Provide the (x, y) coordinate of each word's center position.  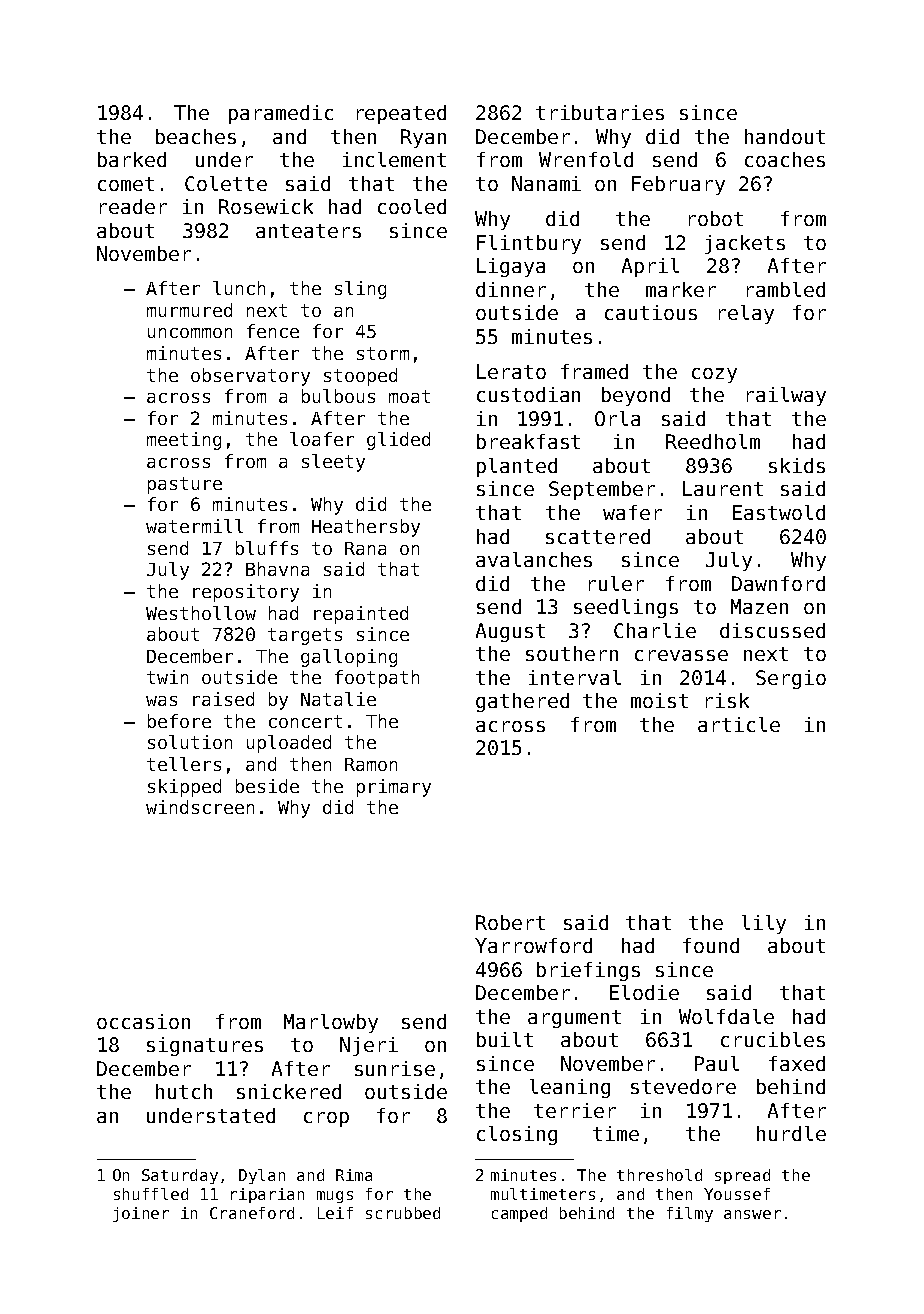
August (510, 632)
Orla (617, 418)
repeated (401, 114)
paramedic (281, 114)
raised (223, 699)
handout (785, 136)
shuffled (151, 1194)
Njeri (369, 1046)
